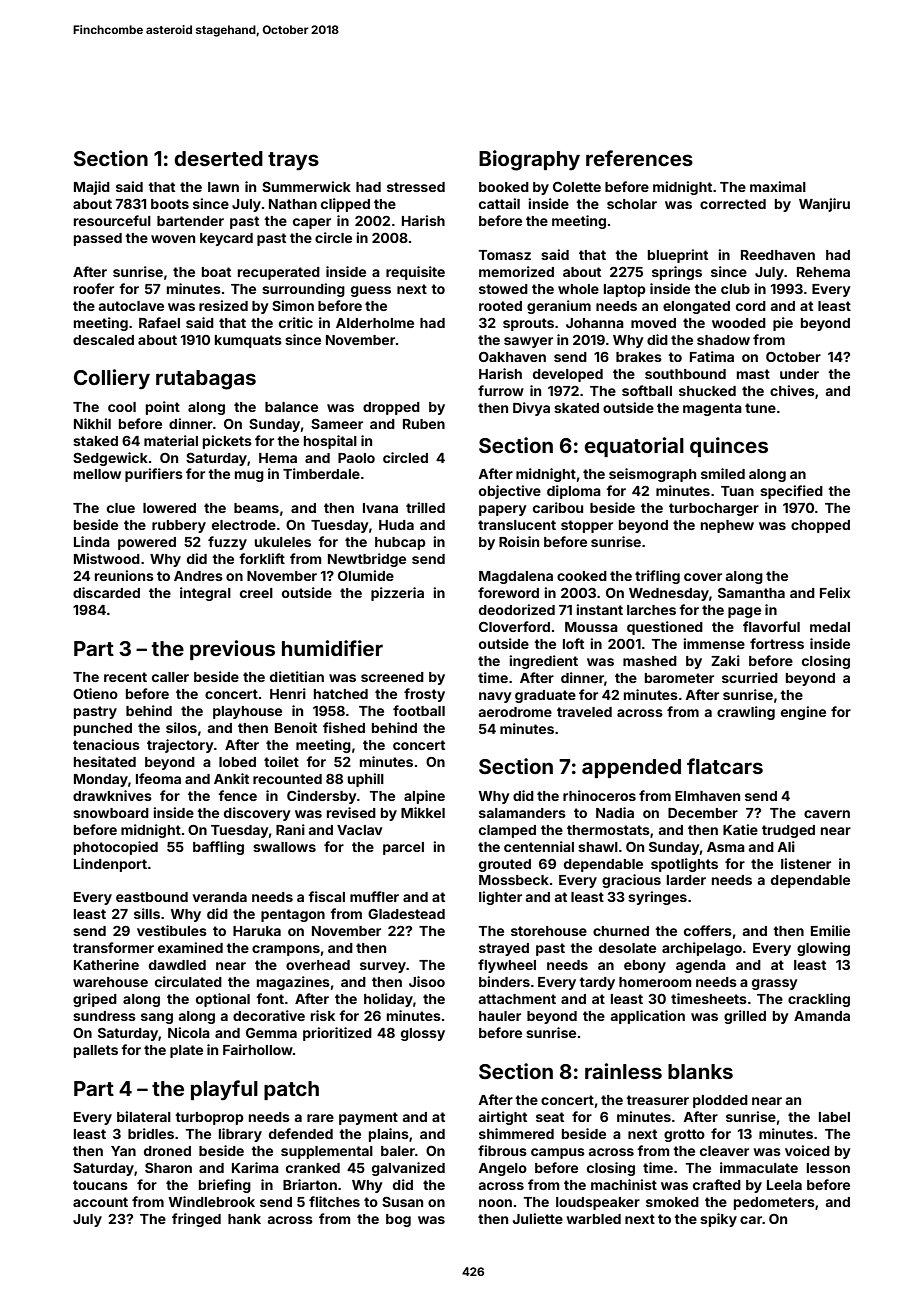 The height and width of the screenshot is (1314, 924). What do you see at coordinates (529, 160) in the screenshot?
I see `Biography` at bounding box center [529, 160].
